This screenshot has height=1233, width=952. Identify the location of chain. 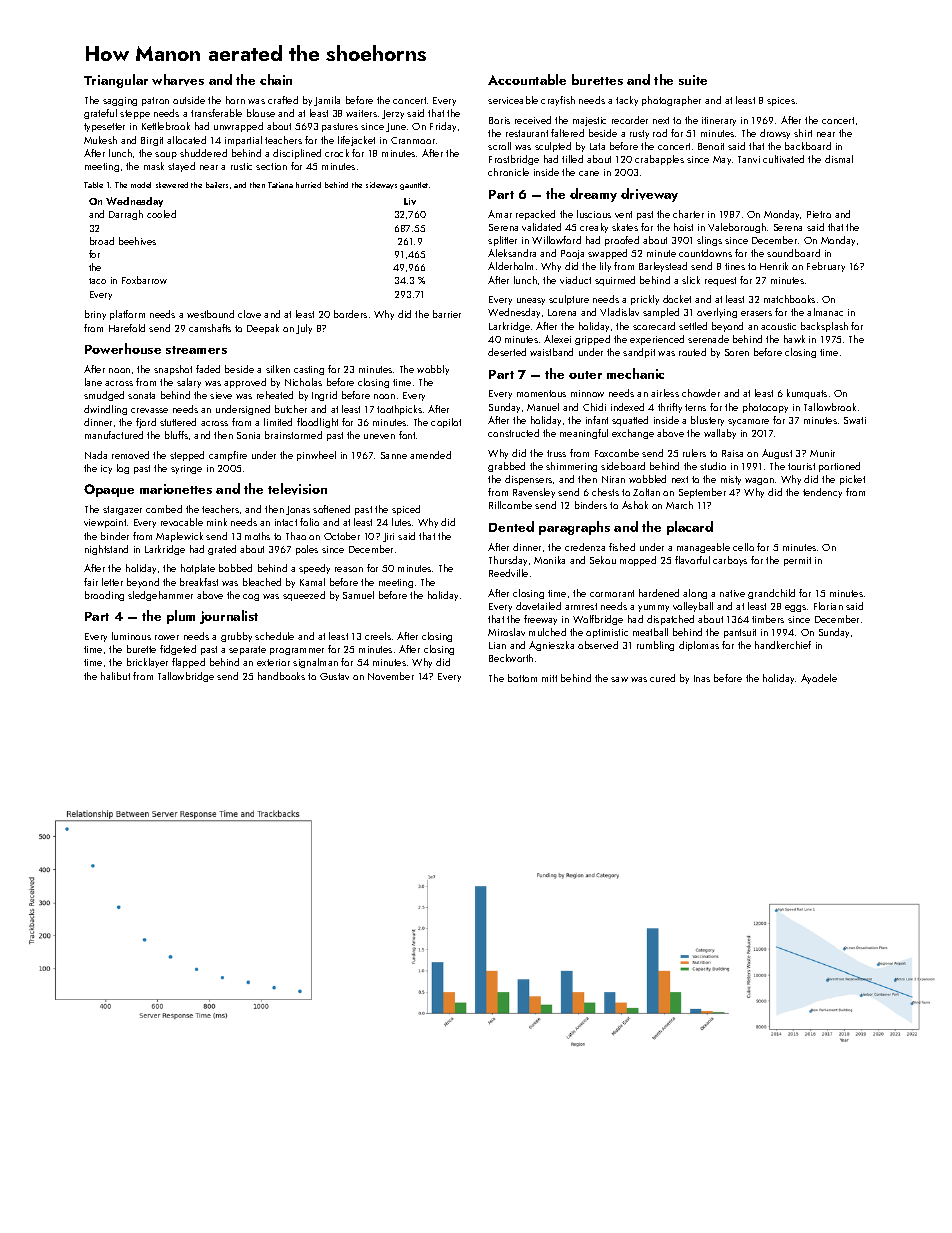
(276, 79).
